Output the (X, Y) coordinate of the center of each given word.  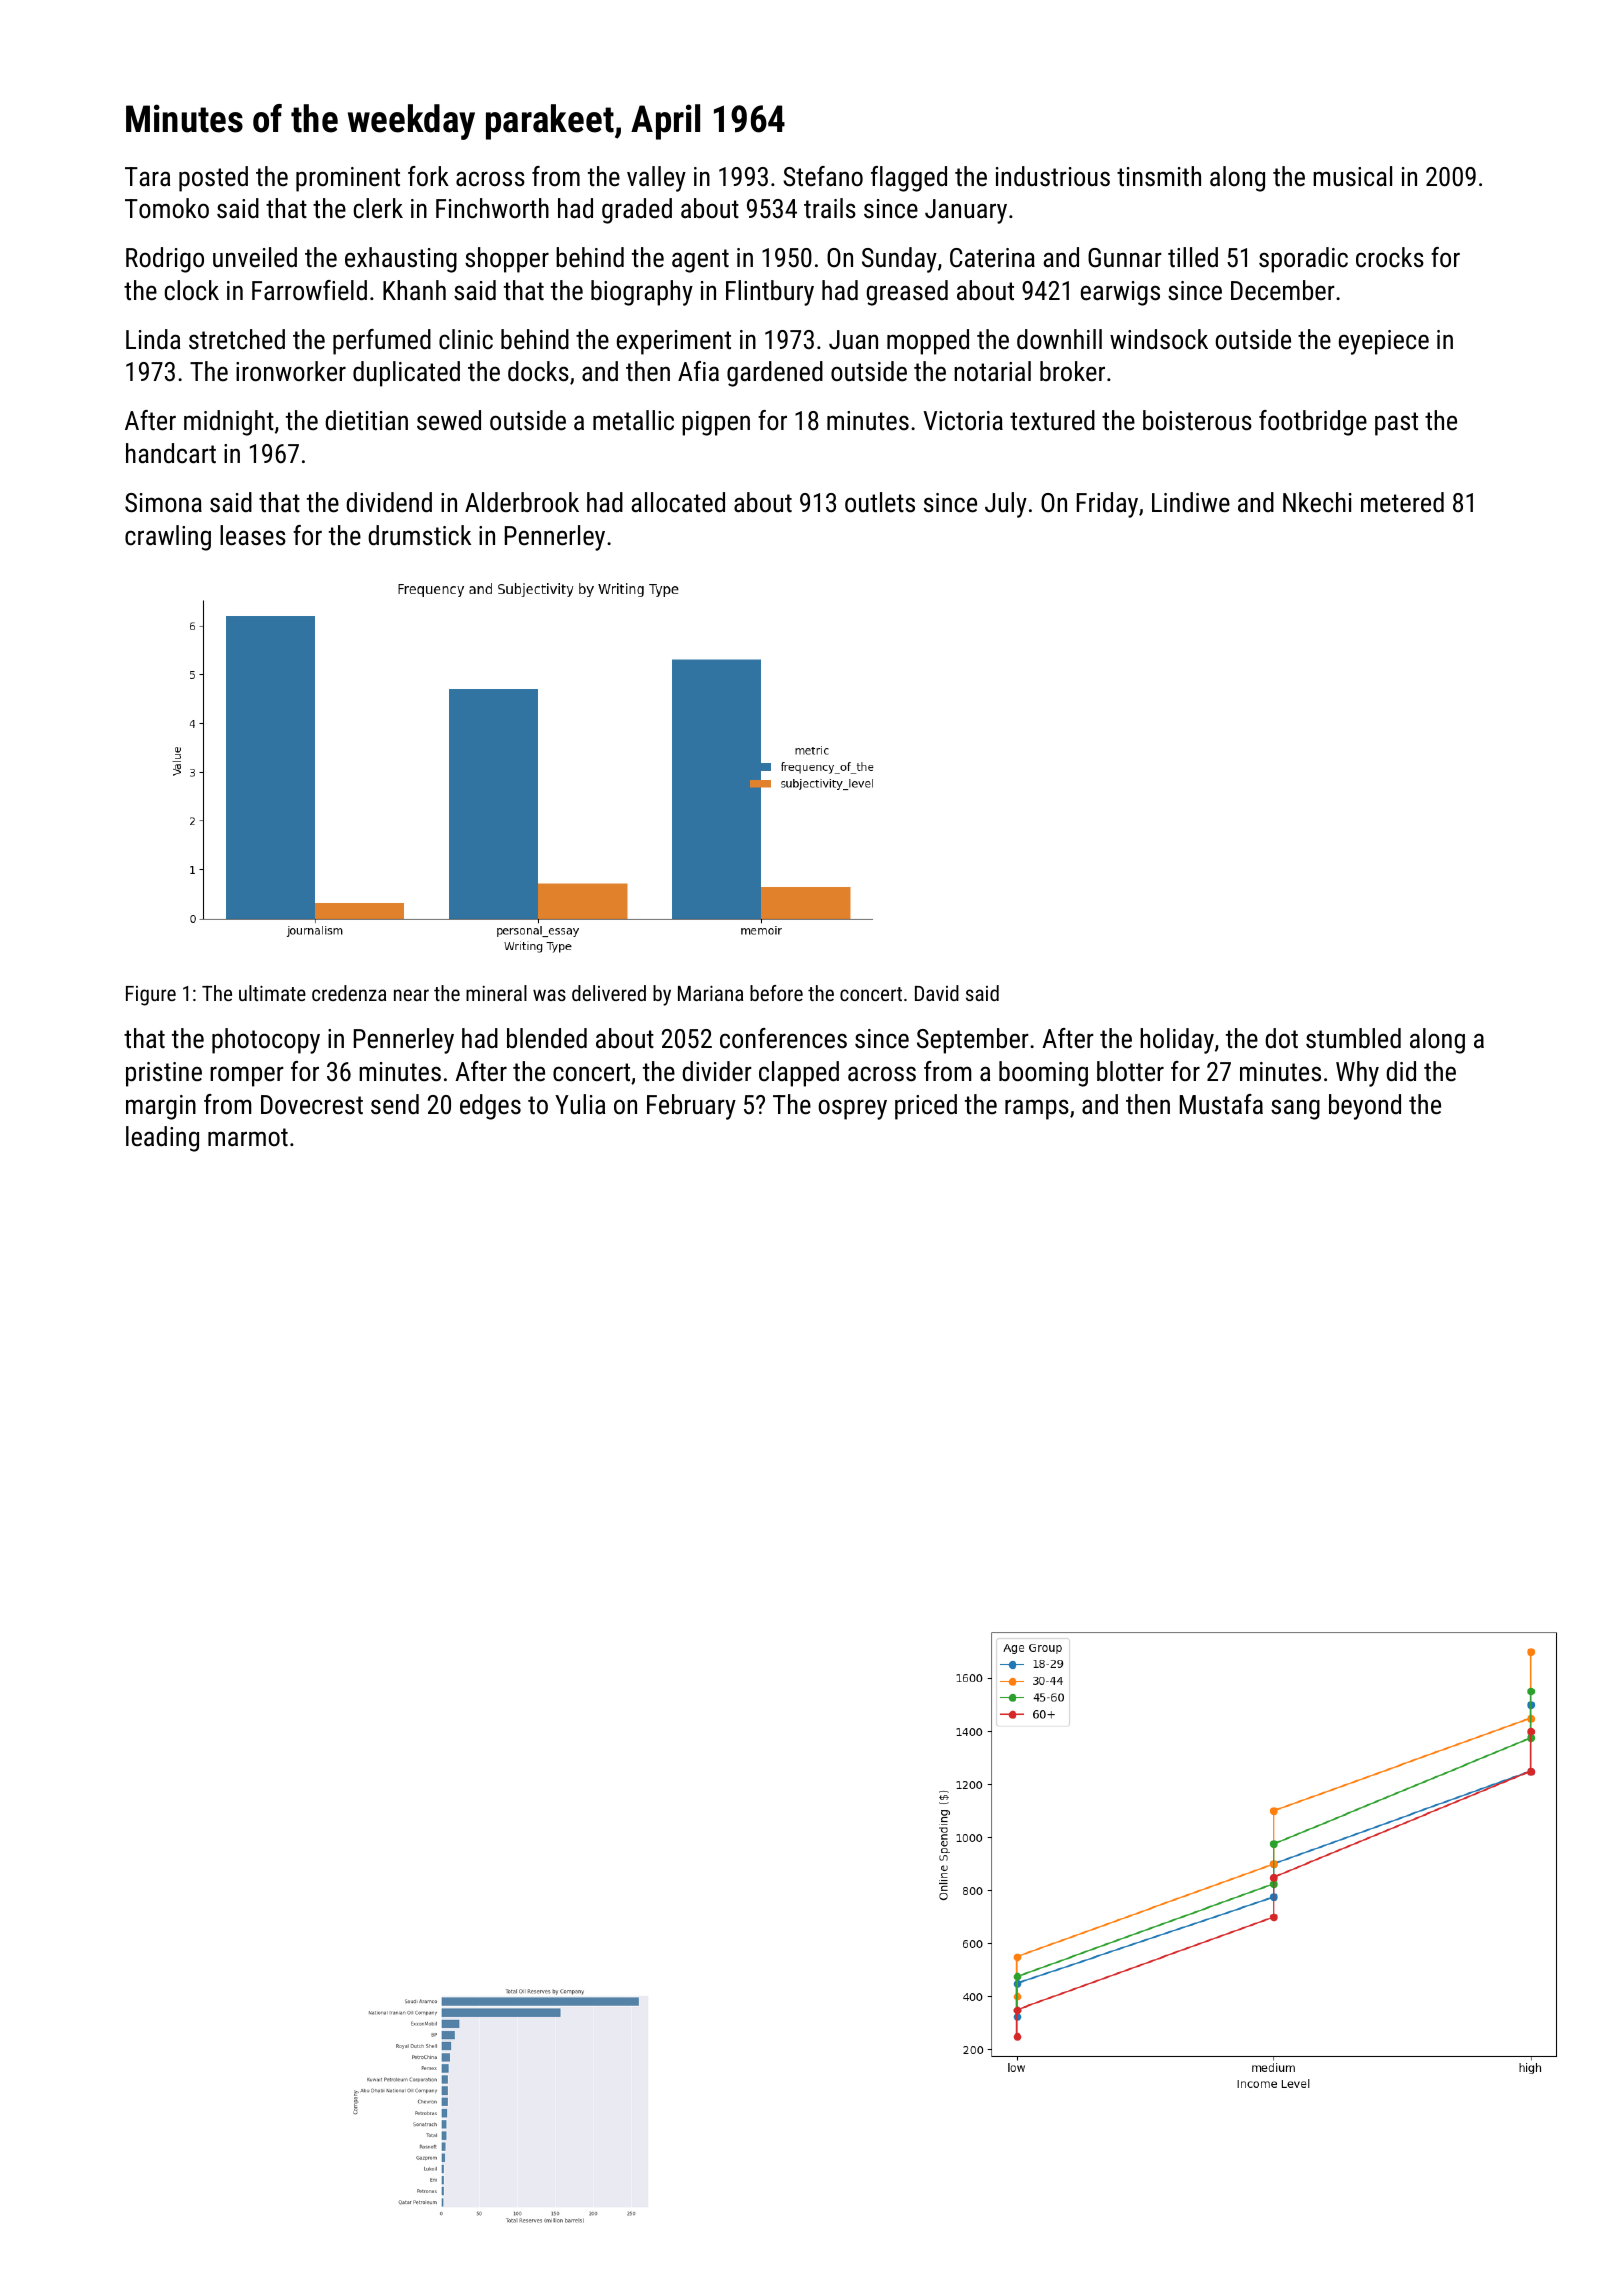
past (1396, 424)
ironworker (291, 371)
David (937, 993)
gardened (775, 374)
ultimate (272, 993)
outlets (880, 502)
